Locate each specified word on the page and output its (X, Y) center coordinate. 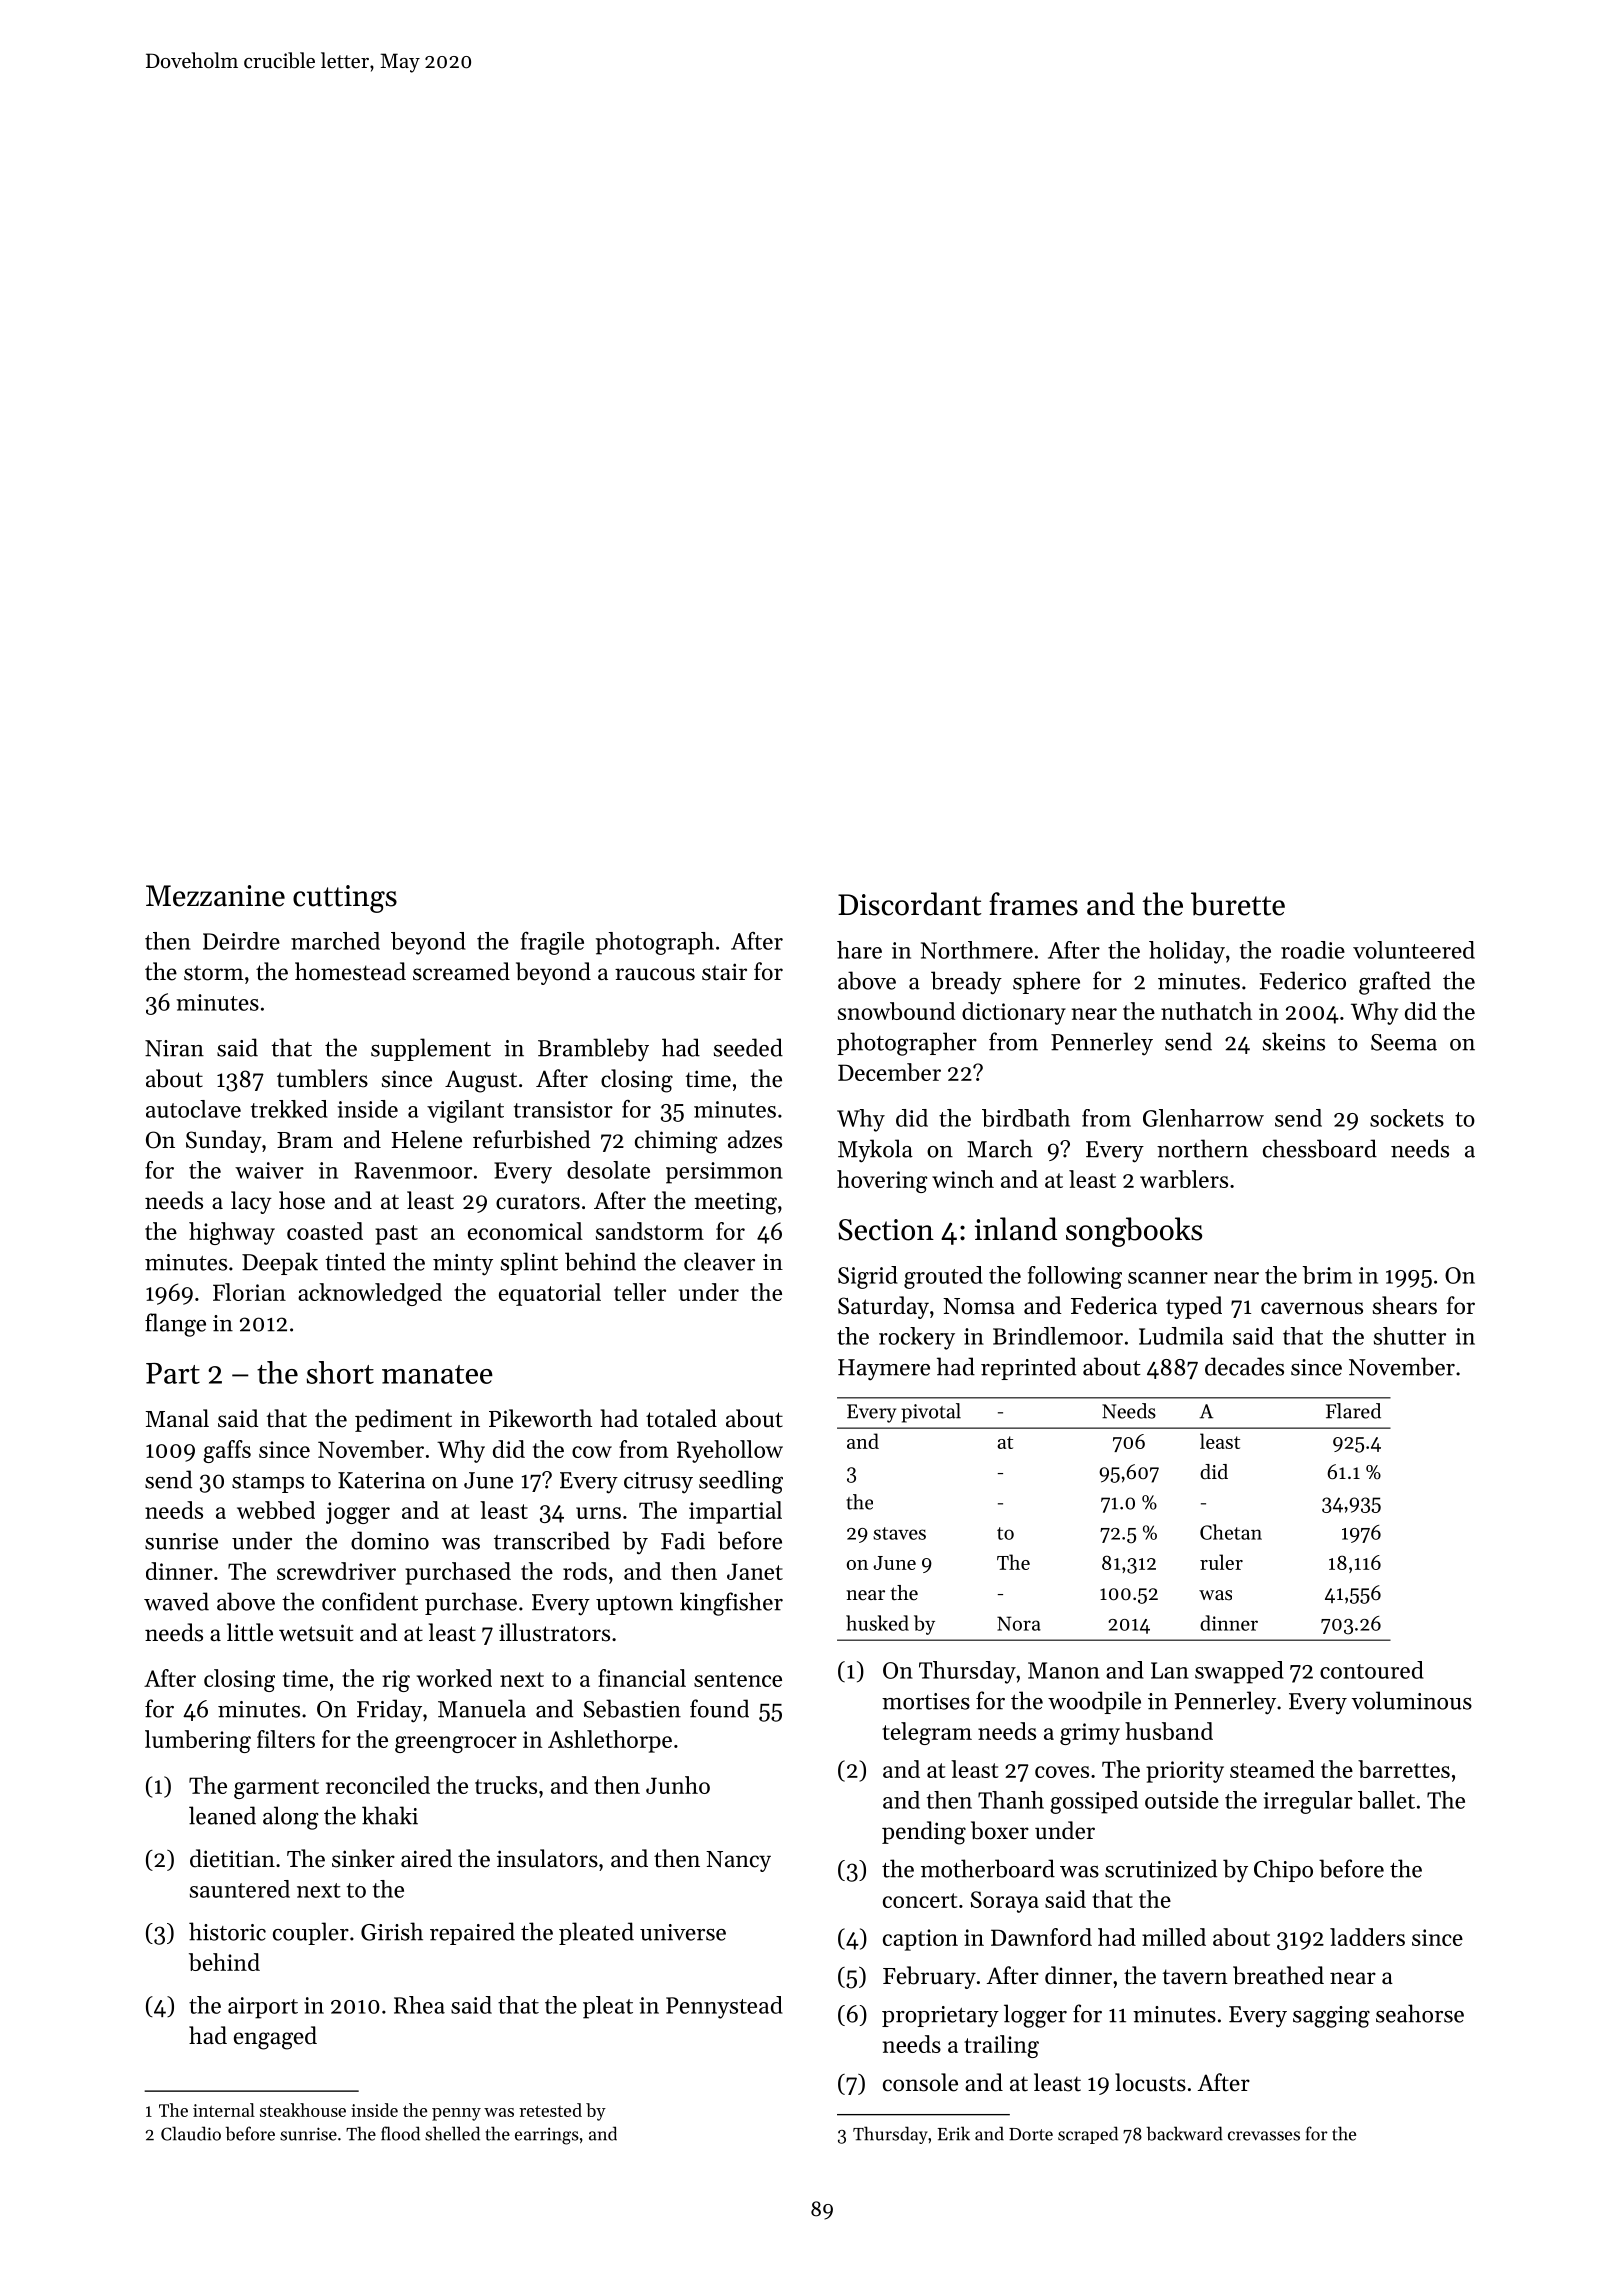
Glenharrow (1203, 1118)
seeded (748, 1047)
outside (1182, 1800)
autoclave (193, 1109)
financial (642, 1678)
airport (263, 2008)
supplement (431, 1049)
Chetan (1231, 1532)
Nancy (738, 1861)
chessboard (1320, 1148)
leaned (222, 1815)
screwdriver (336, 1571)
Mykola (875, 1151)
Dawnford (1041, 1937)
